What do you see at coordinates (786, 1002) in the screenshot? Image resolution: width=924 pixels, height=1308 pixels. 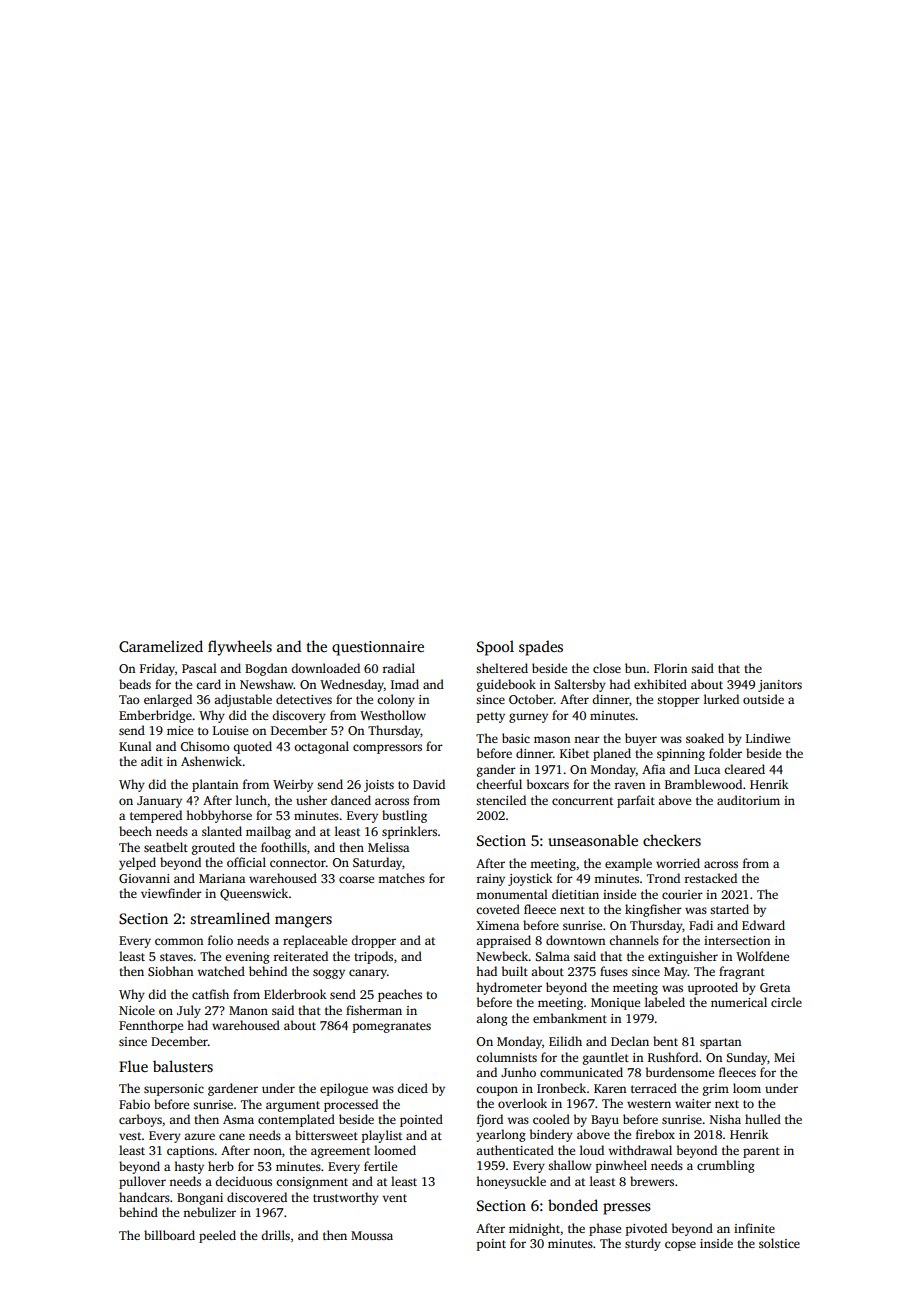 I see `circle` at bounding box center [786, 1002].
